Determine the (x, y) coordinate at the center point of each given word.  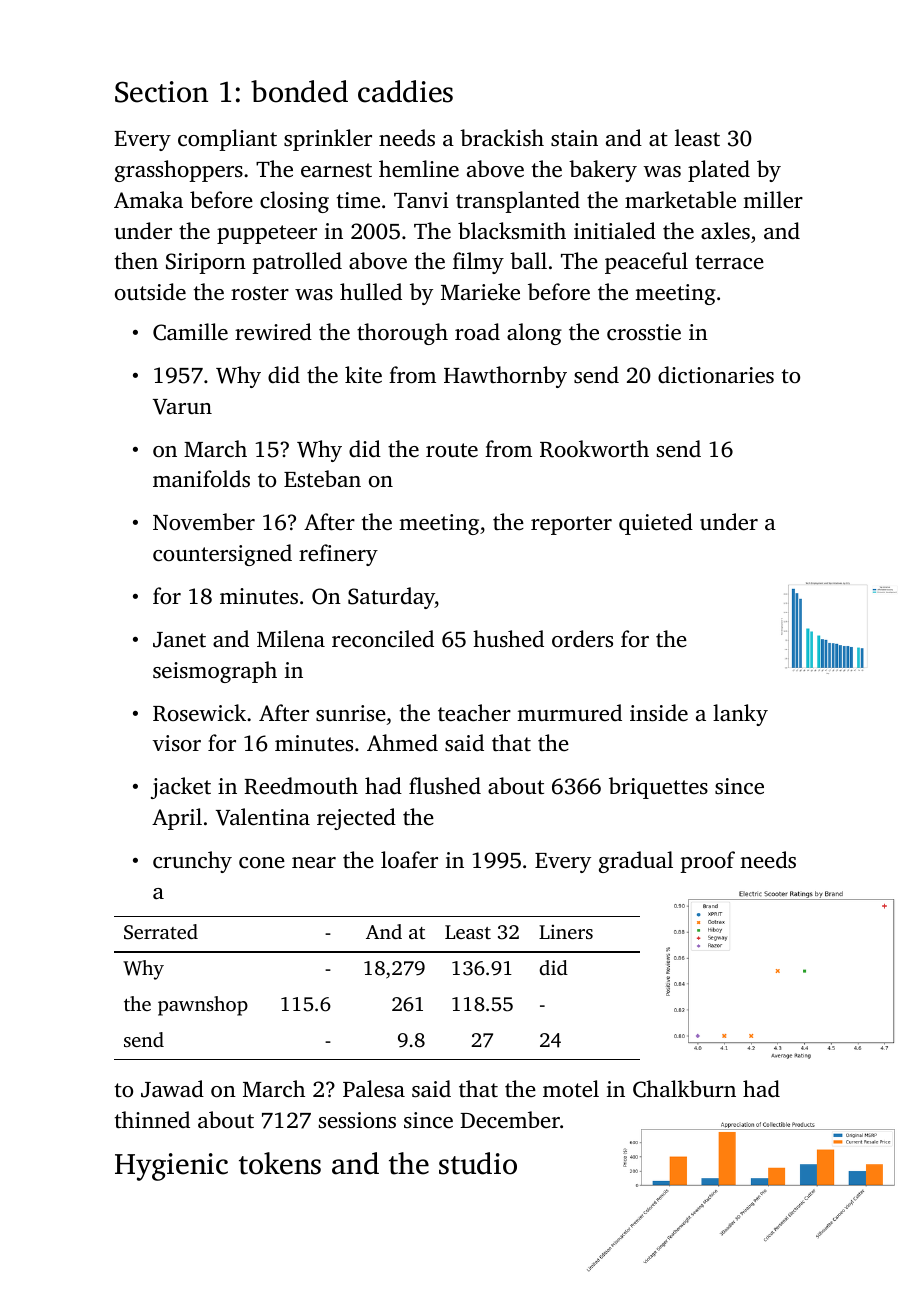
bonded (299, 91)
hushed (508, 639)
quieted (656, 524)
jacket (181, 788)
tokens (280, 1163)
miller (773, 199)
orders (582, 639)
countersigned (222, 555)
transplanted (518, 202)
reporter (571, 525)
